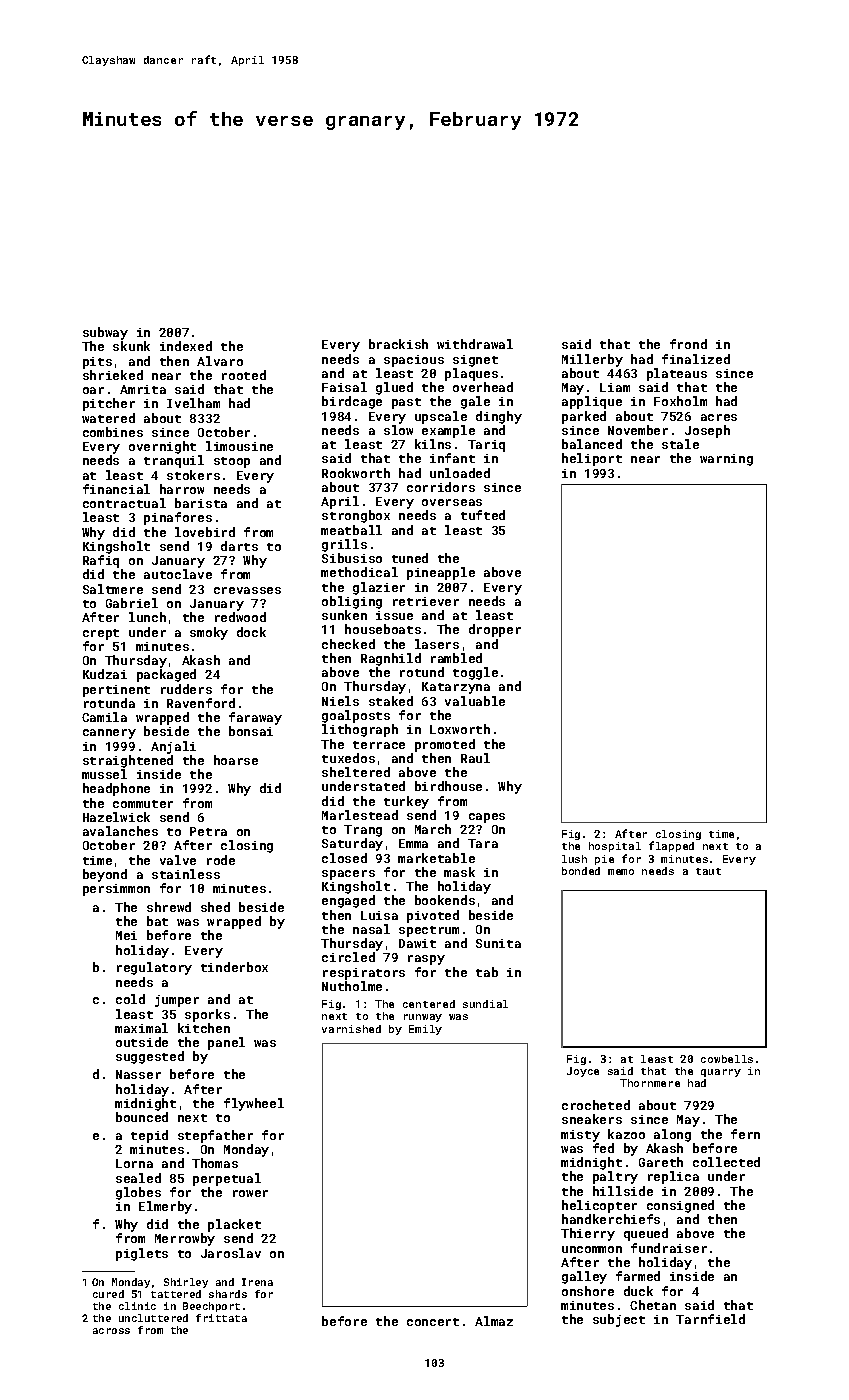 The height and width of the document is (1400, 849). What do you see at coordinates (398, 344) in the document?
I see `brackish` at bounding box center [398, 344].
